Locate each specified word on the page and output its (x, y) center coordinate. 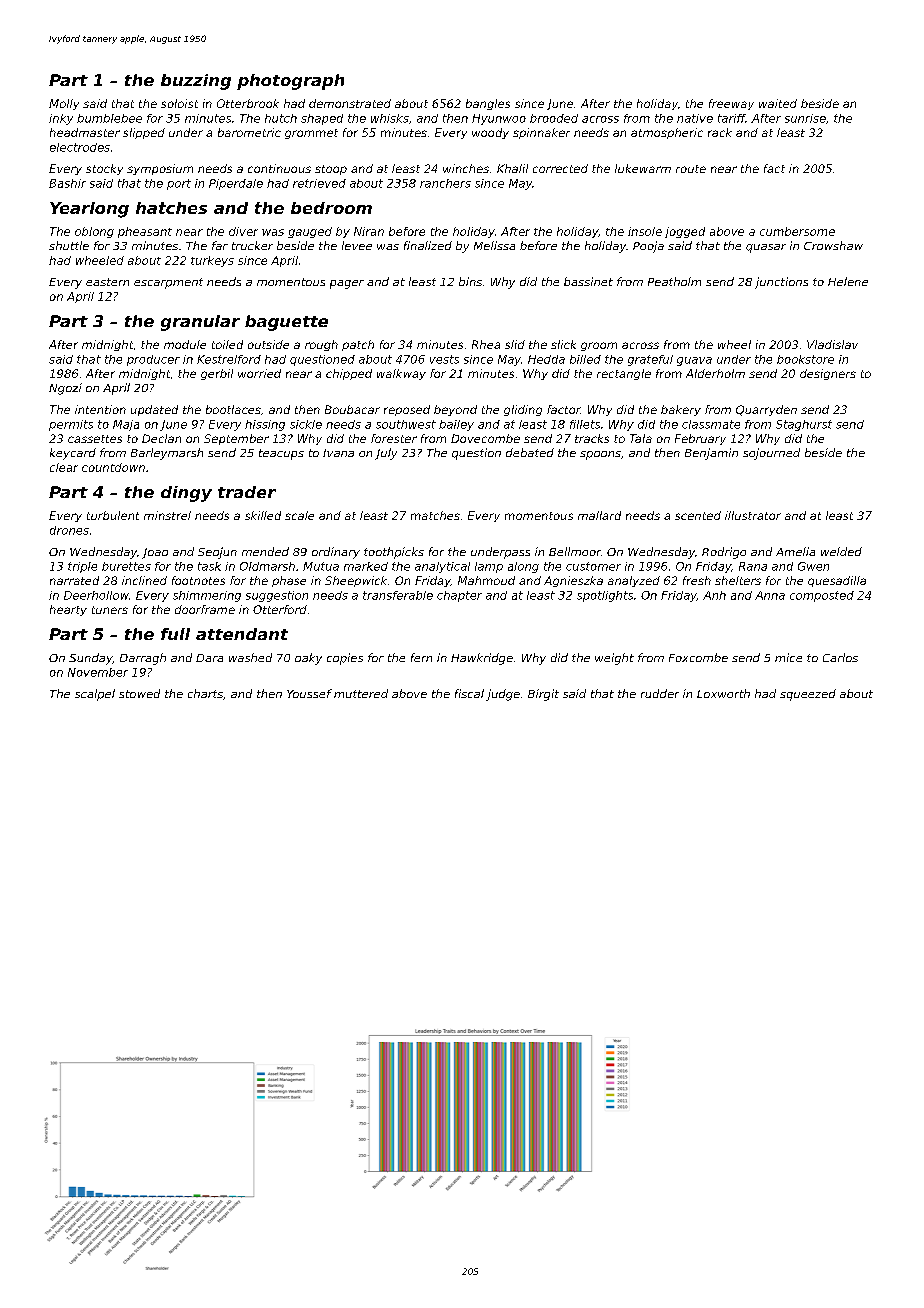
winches (466, 168)
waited (778, 103)
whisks (390, 118)
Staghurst (804, 425)
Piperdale (236, 184)
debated (530, 452)
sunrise (805, 118)
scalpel (95, 695)
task (209, 566)
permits (71, 425)
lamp (489, 567)
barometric (249, 132)
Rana (753, 566)
